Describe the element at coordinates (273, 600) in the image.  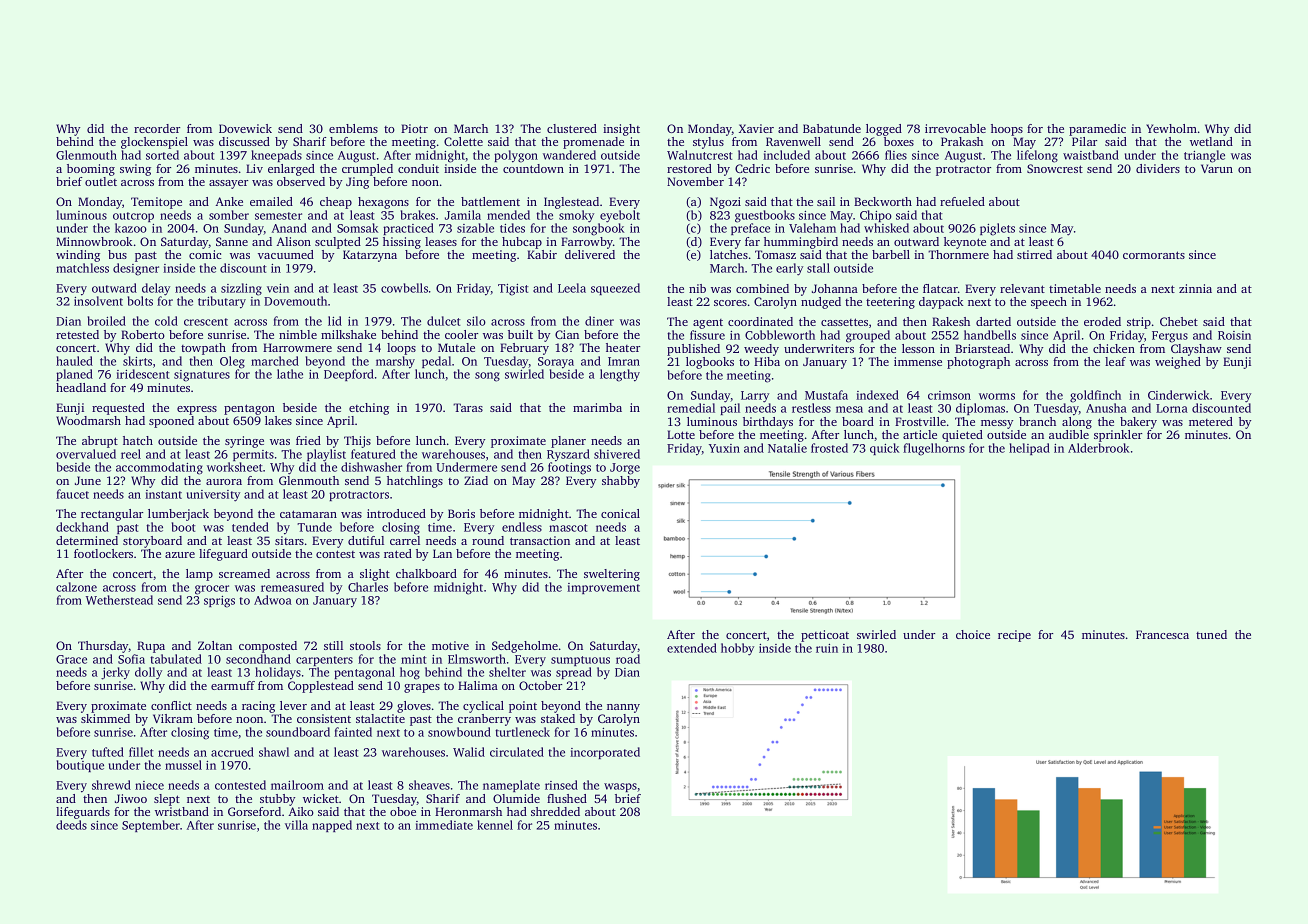
I see `Adwoa` at that location.
